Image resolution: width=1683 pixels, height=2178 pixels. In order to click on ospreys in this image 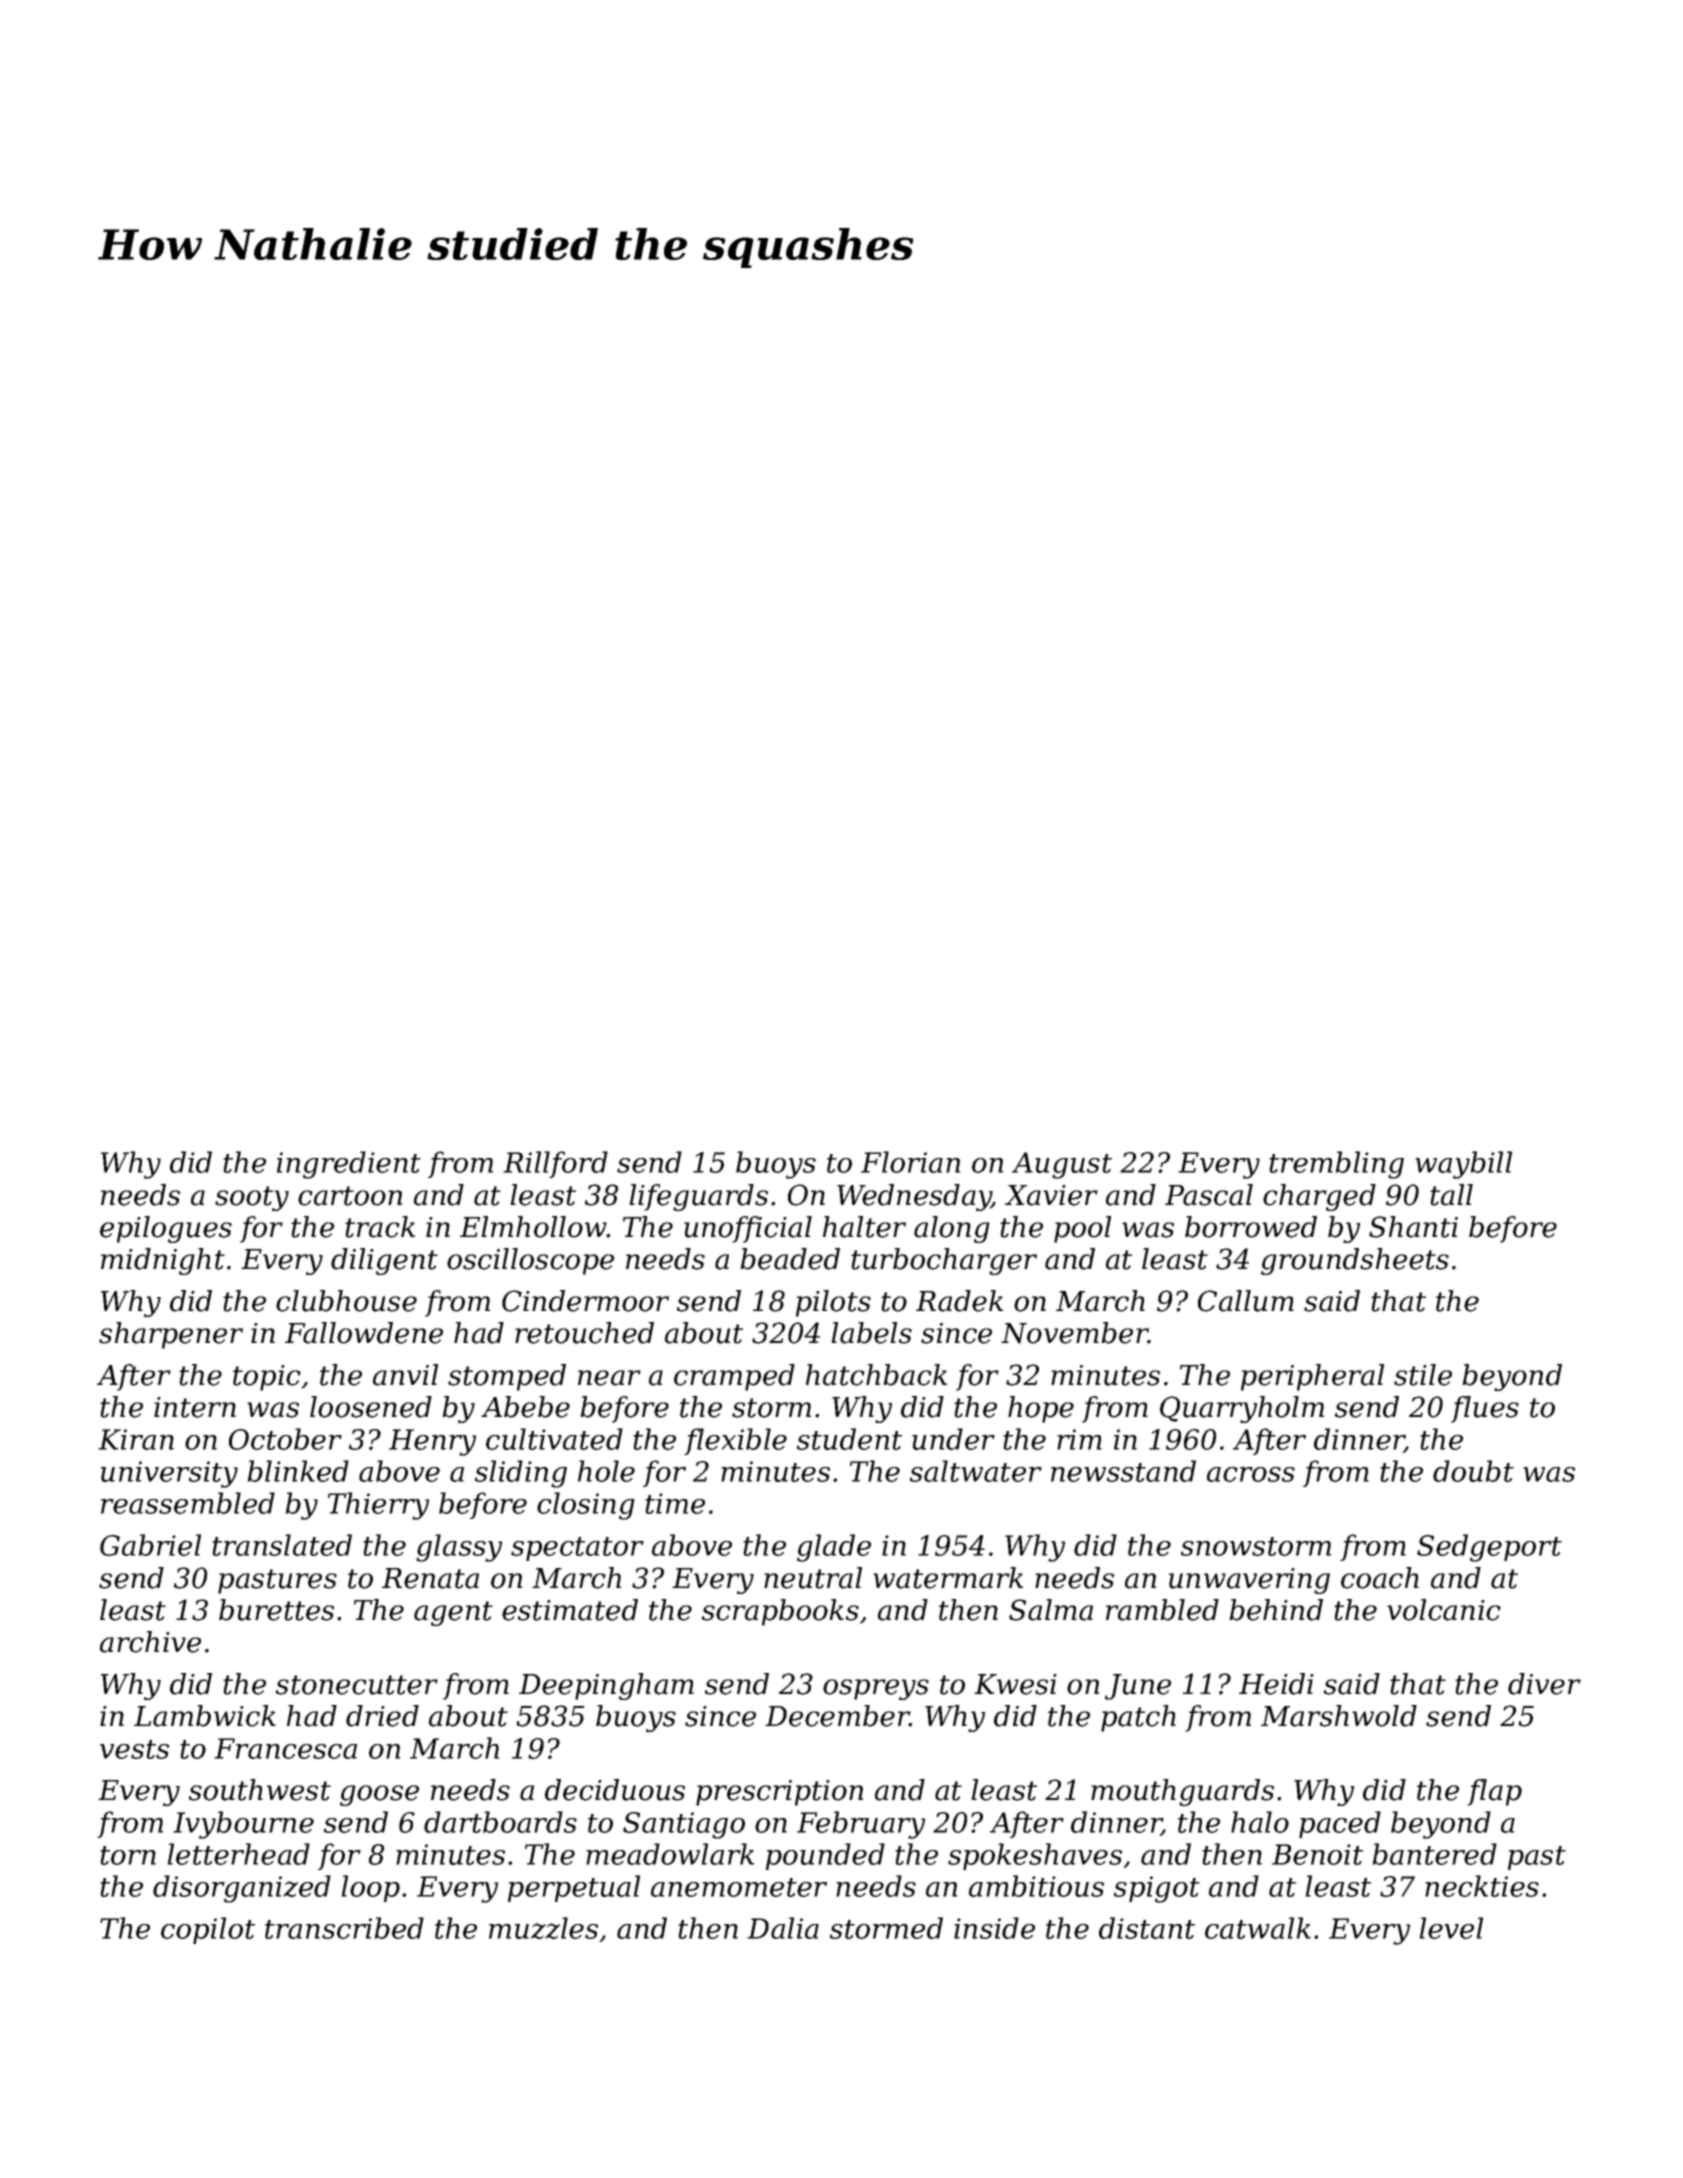, I will do `click(876, 1689)`.
